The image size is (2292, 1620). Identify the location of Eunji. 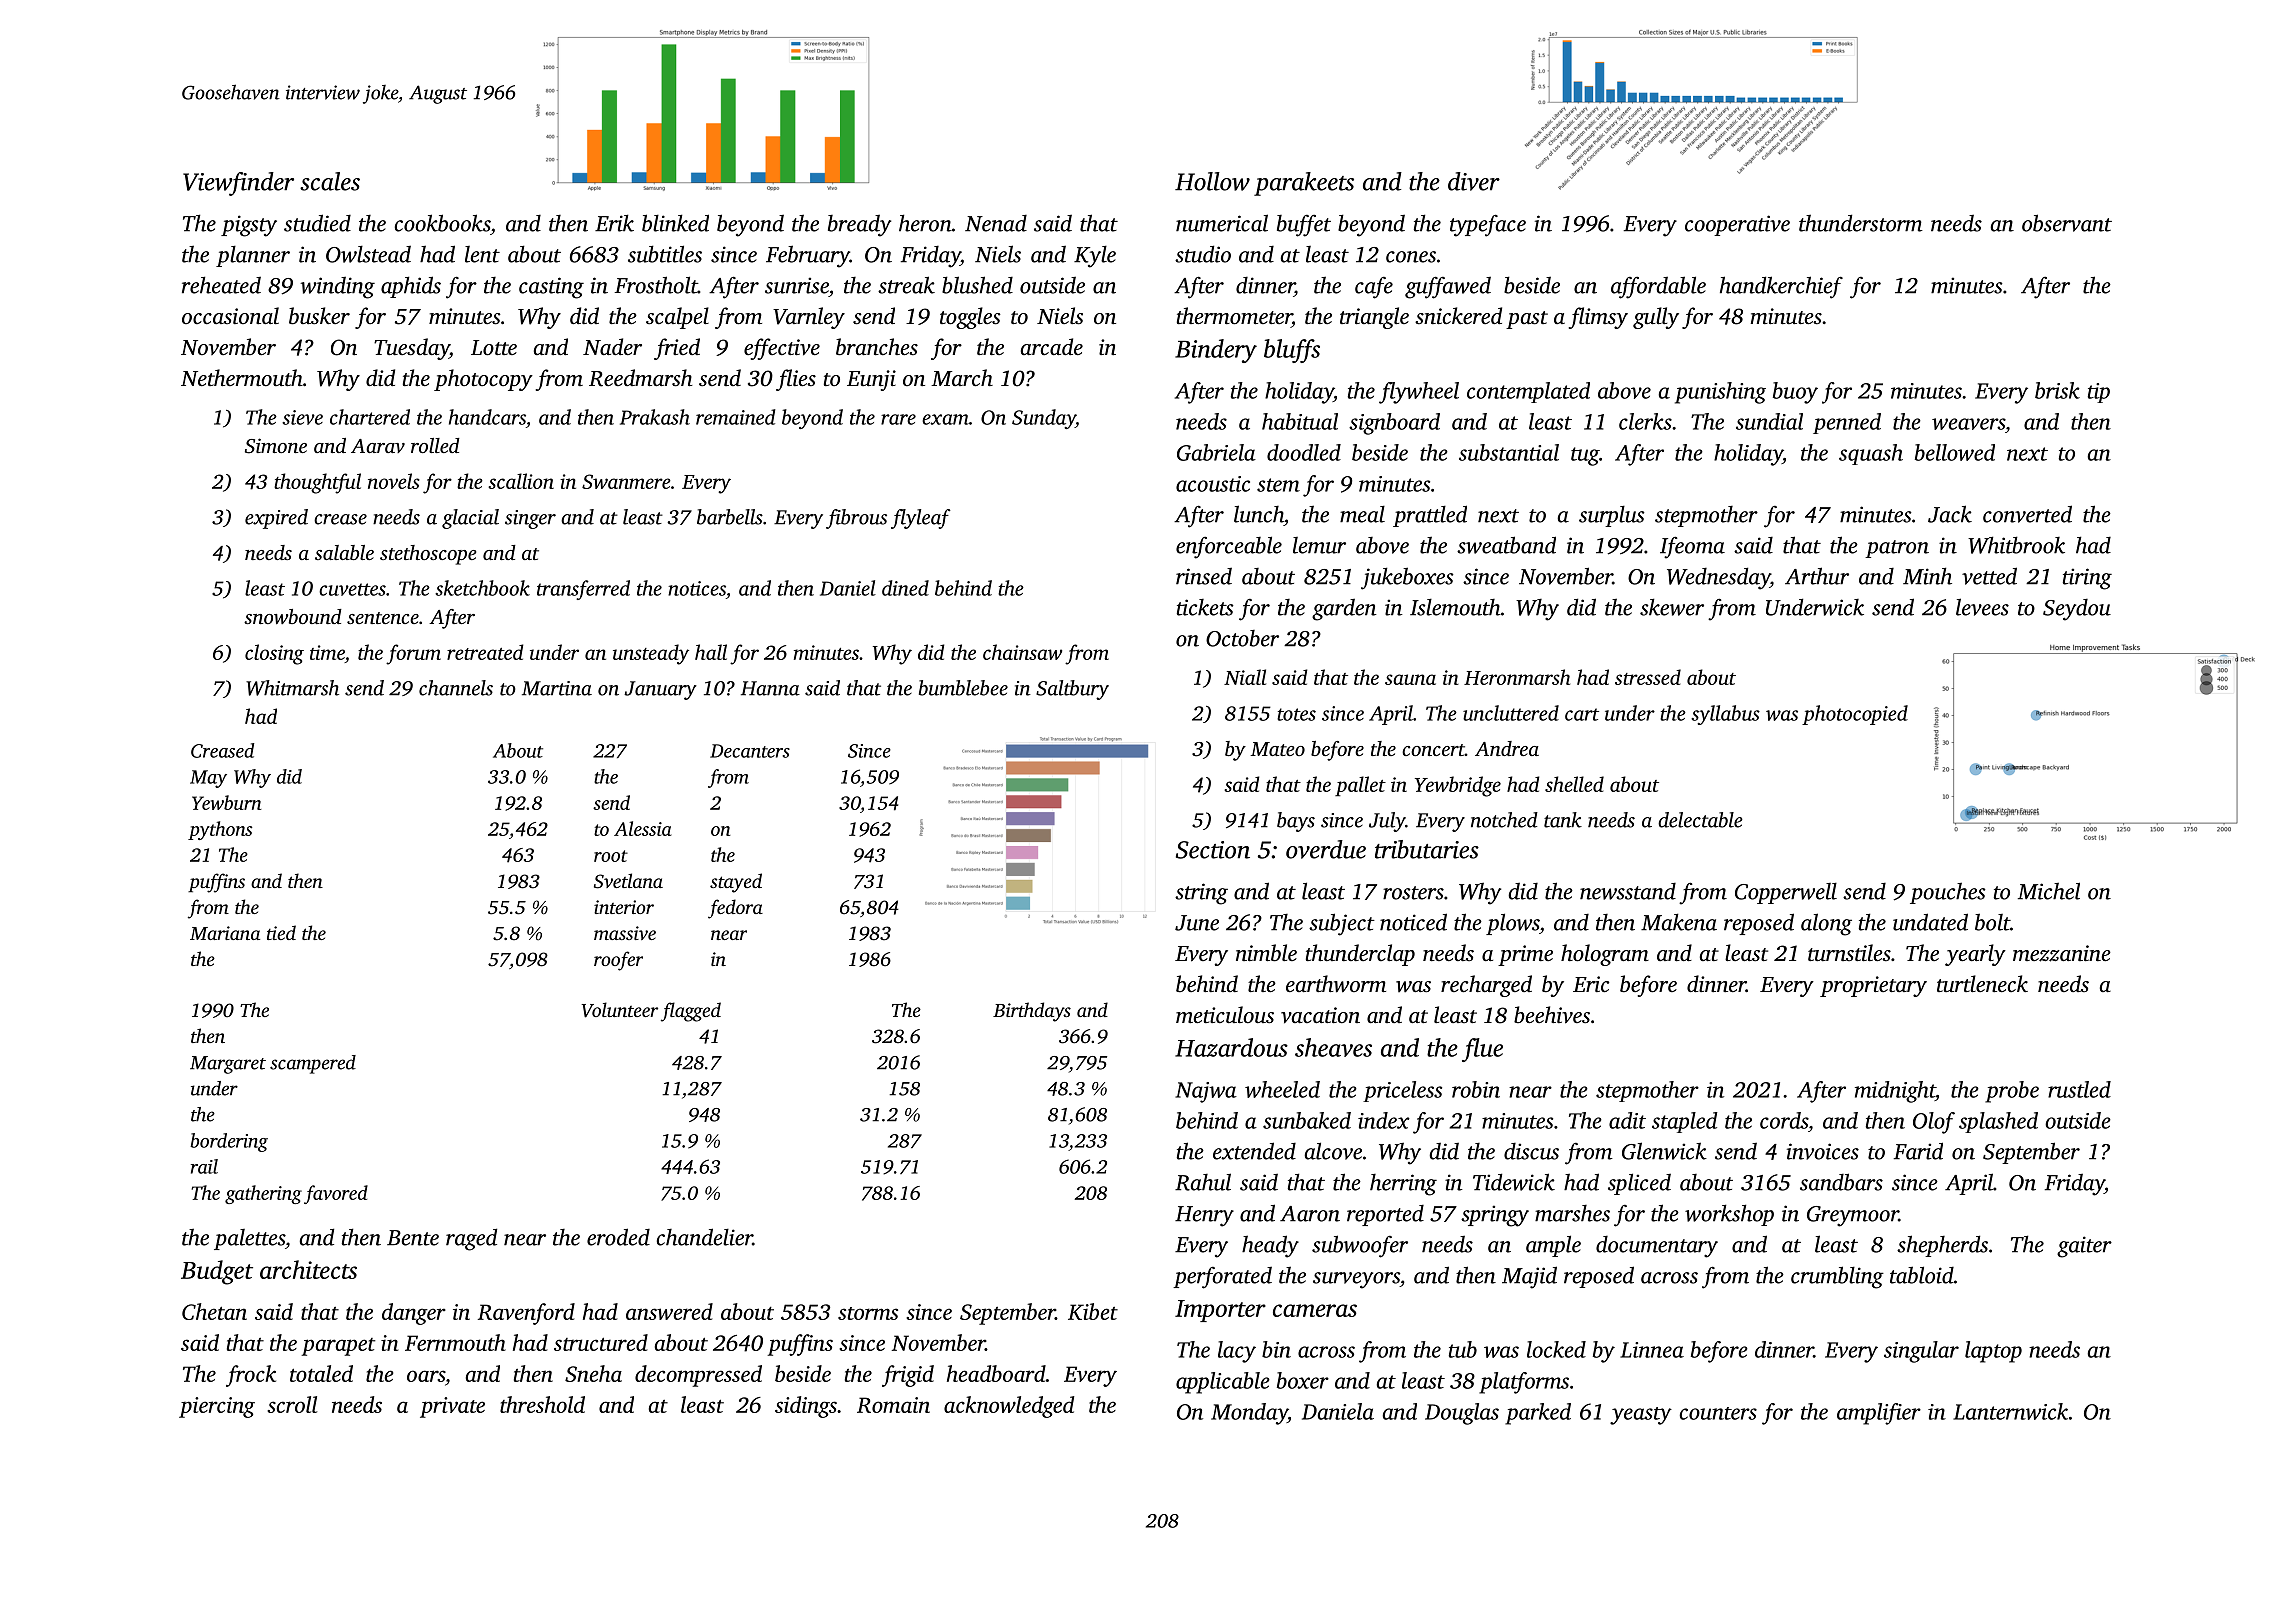
(871, 380).
